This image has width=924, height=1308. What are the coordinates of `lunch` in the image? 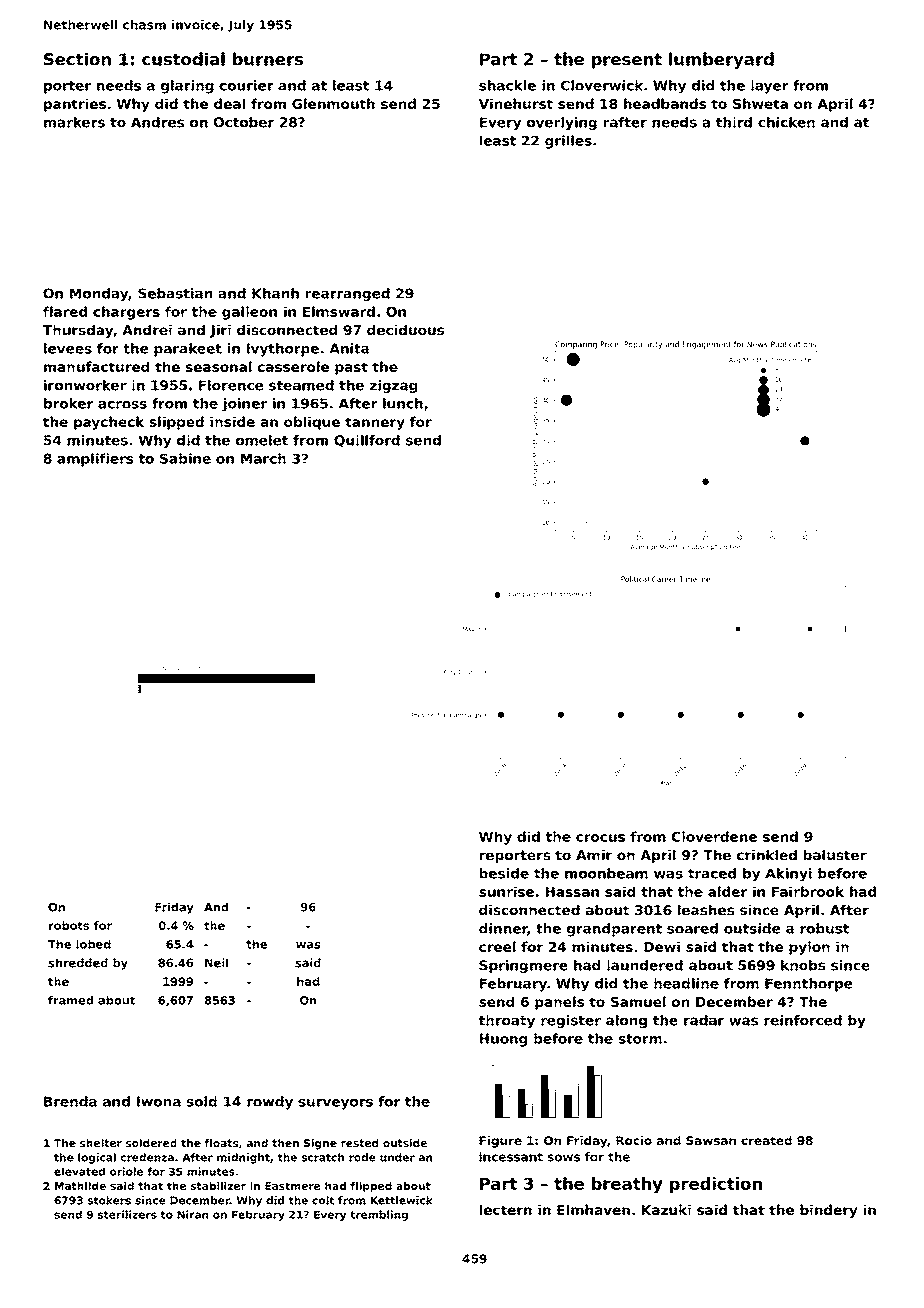 It's located at (403, 403).
